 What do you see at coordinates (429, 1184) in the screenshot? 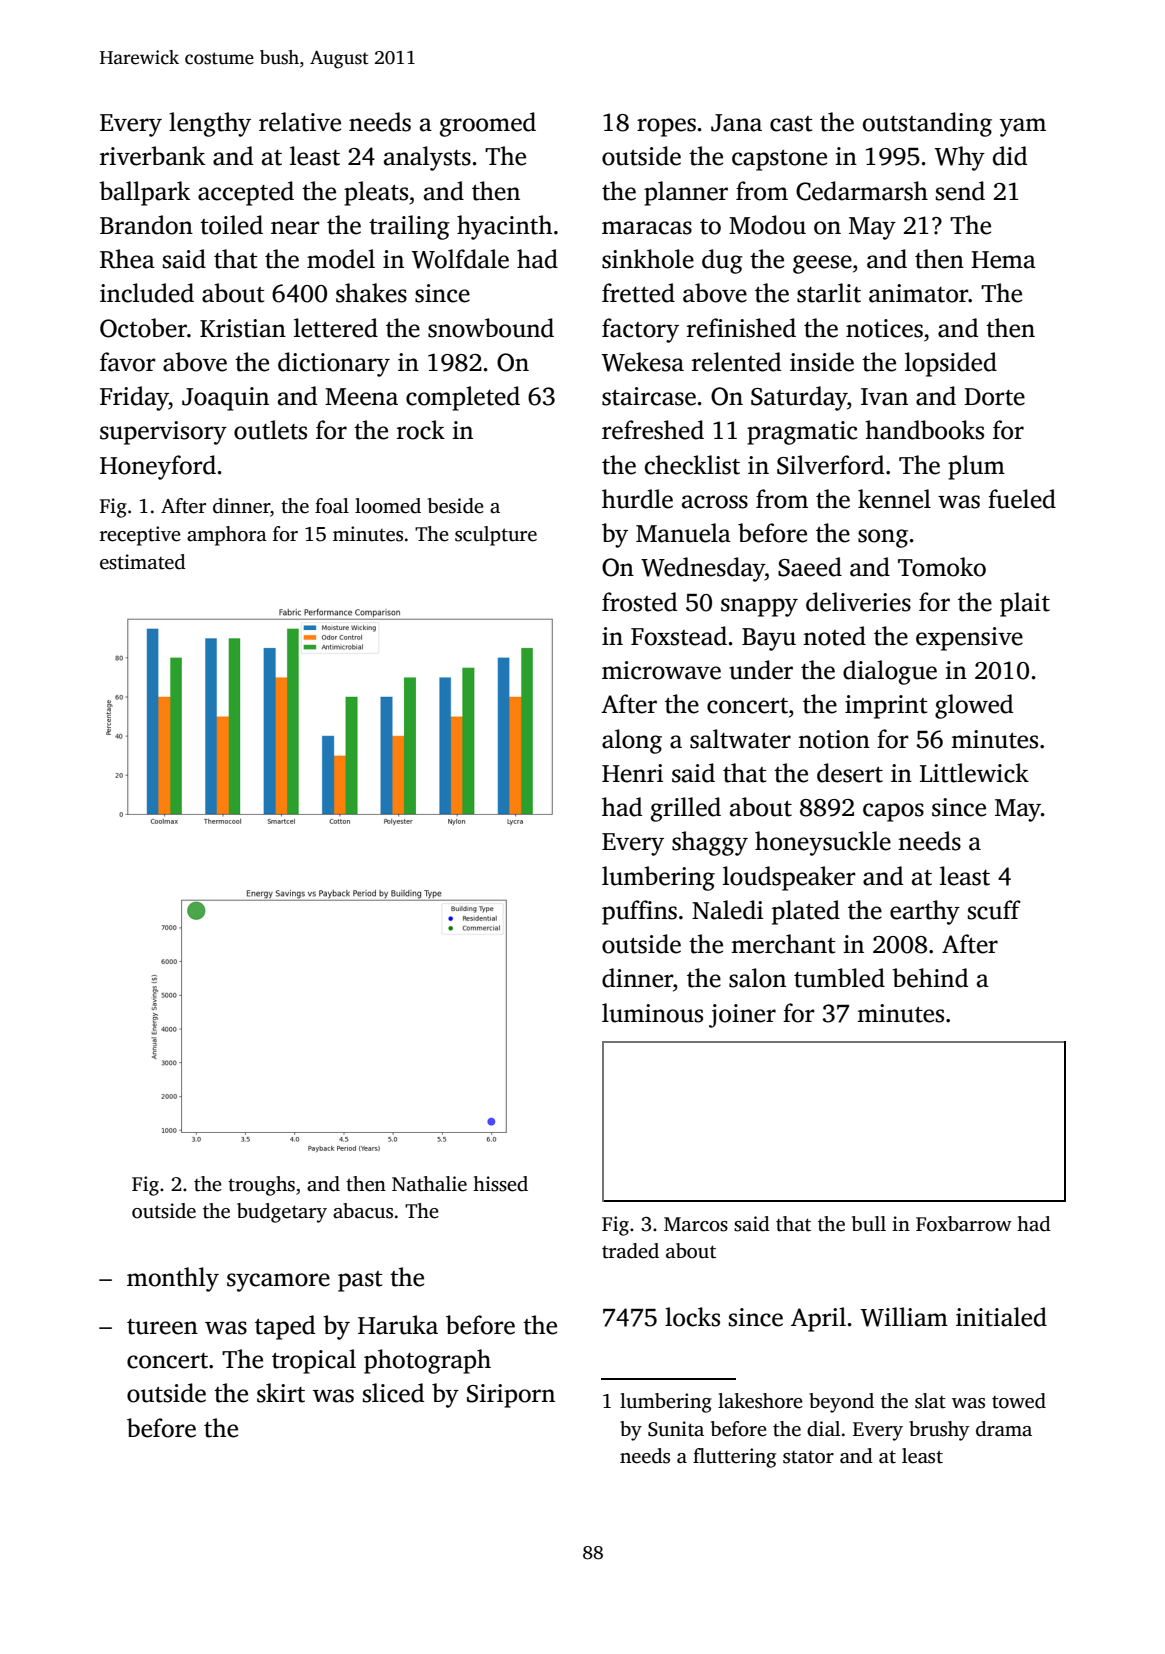
I see `Nathalie` at bounding box center [429, 1184].
